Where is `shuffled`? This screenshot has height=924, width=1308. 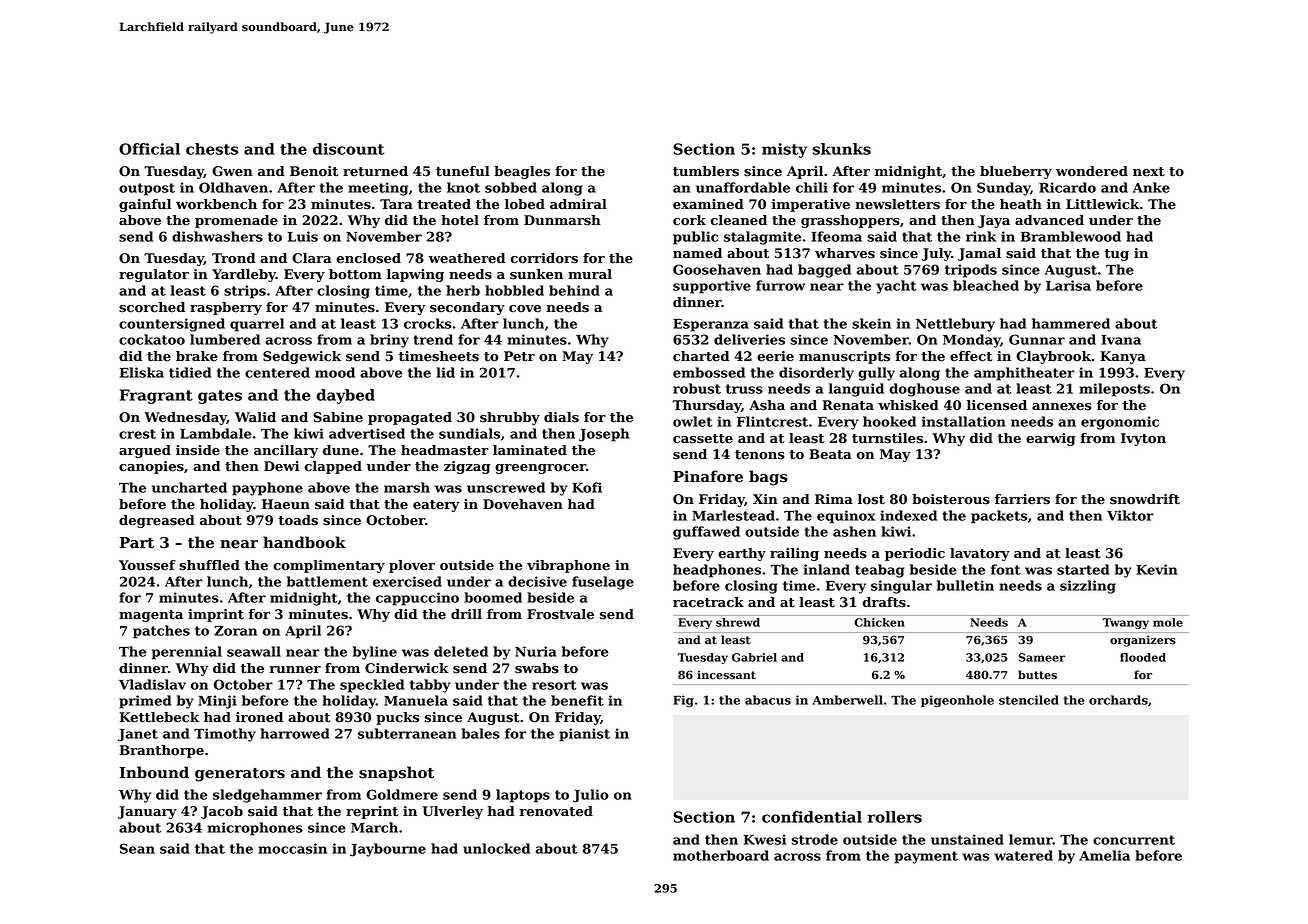
shuffled is located at coordinates (209, 565).
